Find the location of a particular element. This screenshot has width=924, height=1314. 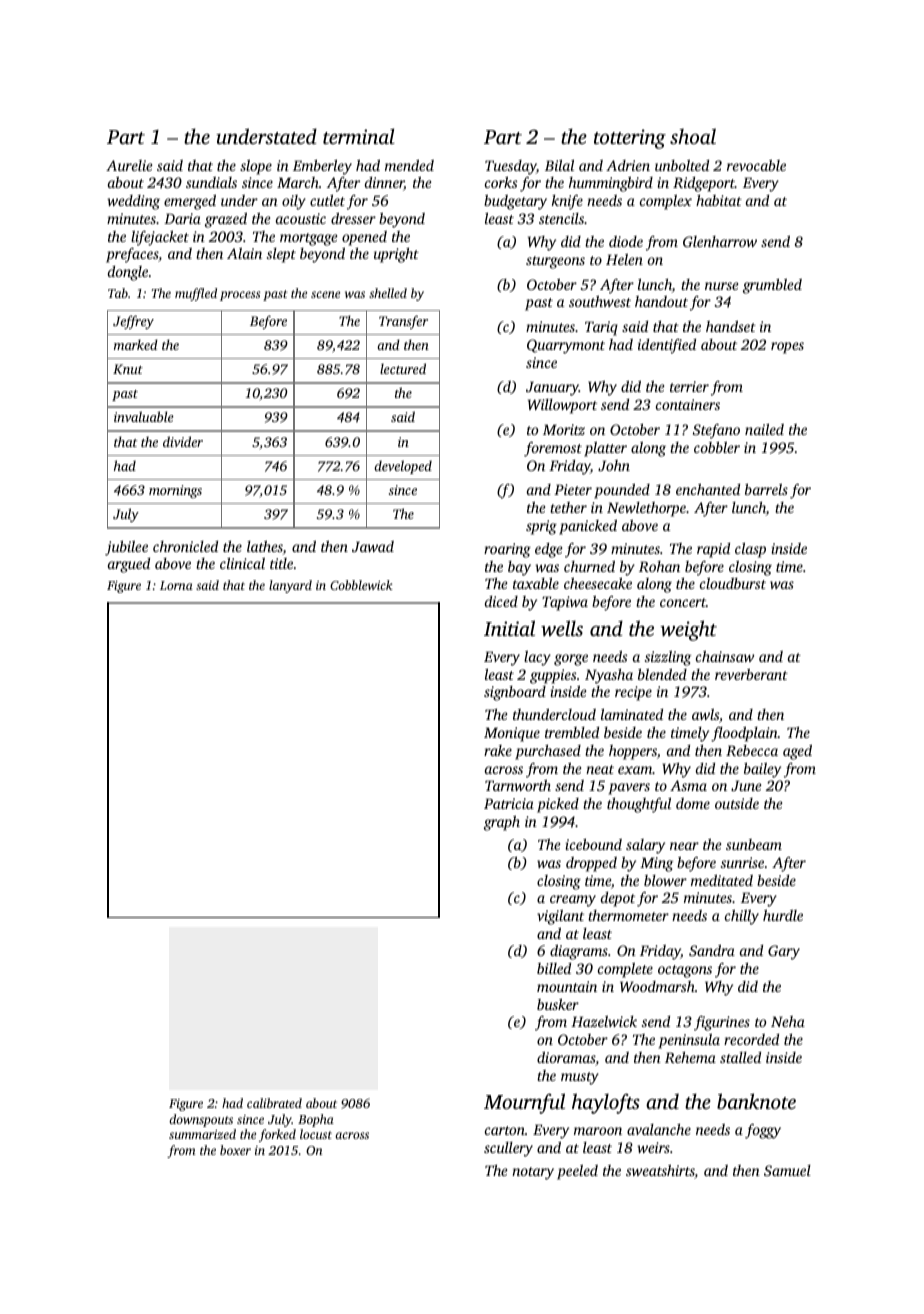

Transfer is located at coordinates (403, 322).
